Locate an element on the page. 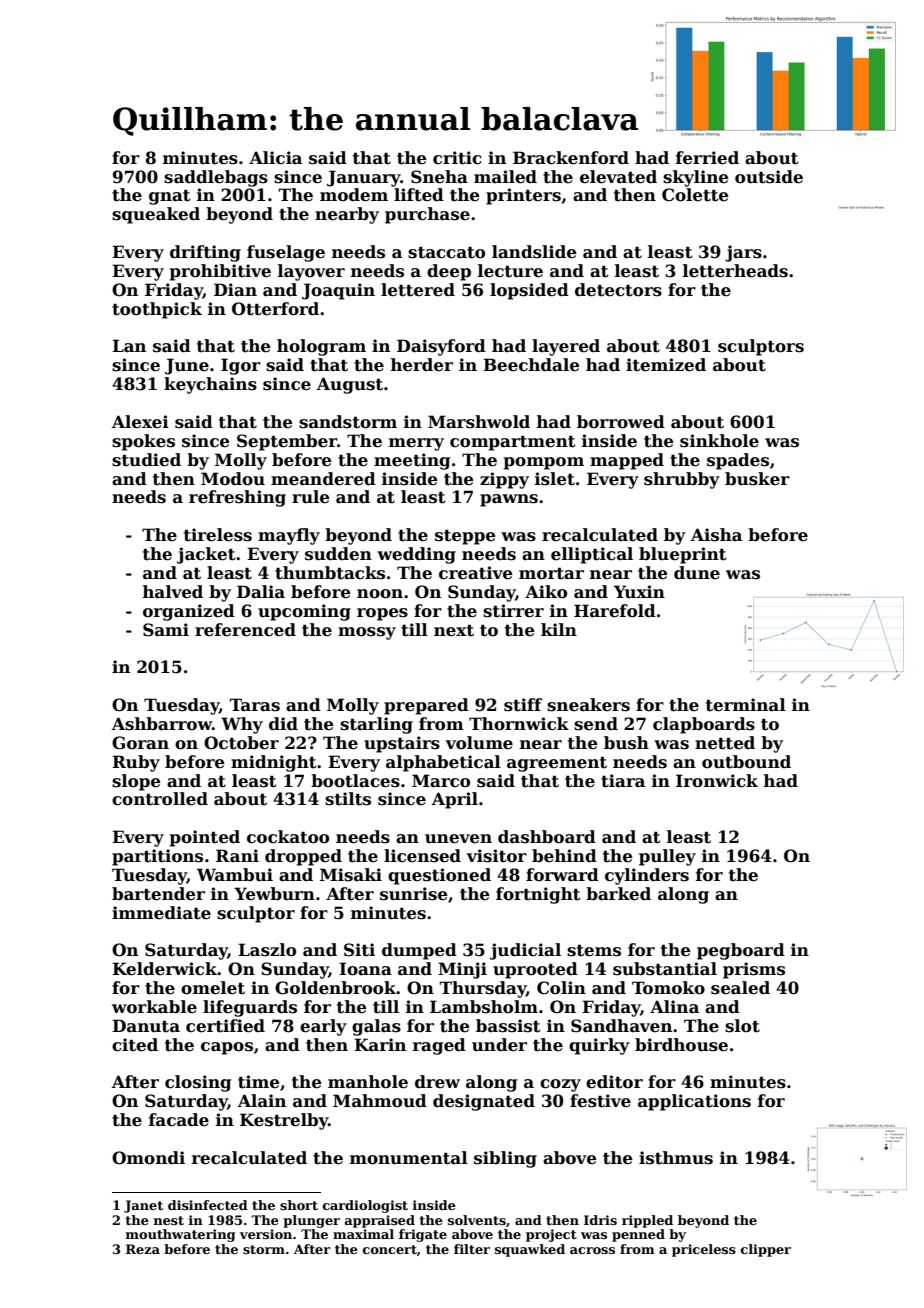  Reza is located at coordinates (143, 1249).
